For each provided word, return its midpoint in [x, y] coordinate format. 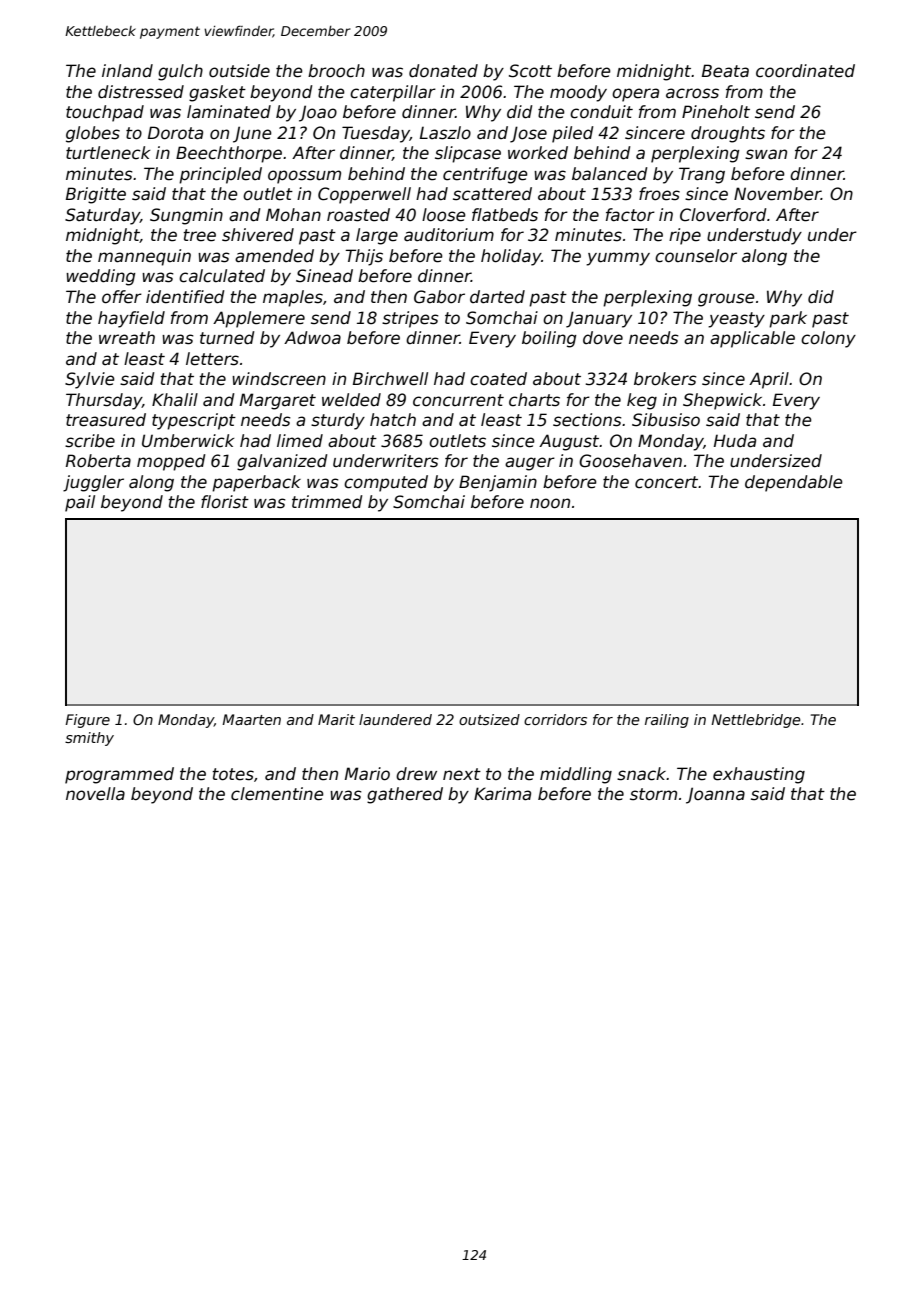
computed [386, 483]
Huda [735, 441]
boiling [549, 339]
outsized [489, 719]
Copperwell [364, 195]
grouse [726, 300]
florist [225, 502]
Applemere [259, 319]
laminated [229, 112]
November [777, 194]
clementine [277, 794]
